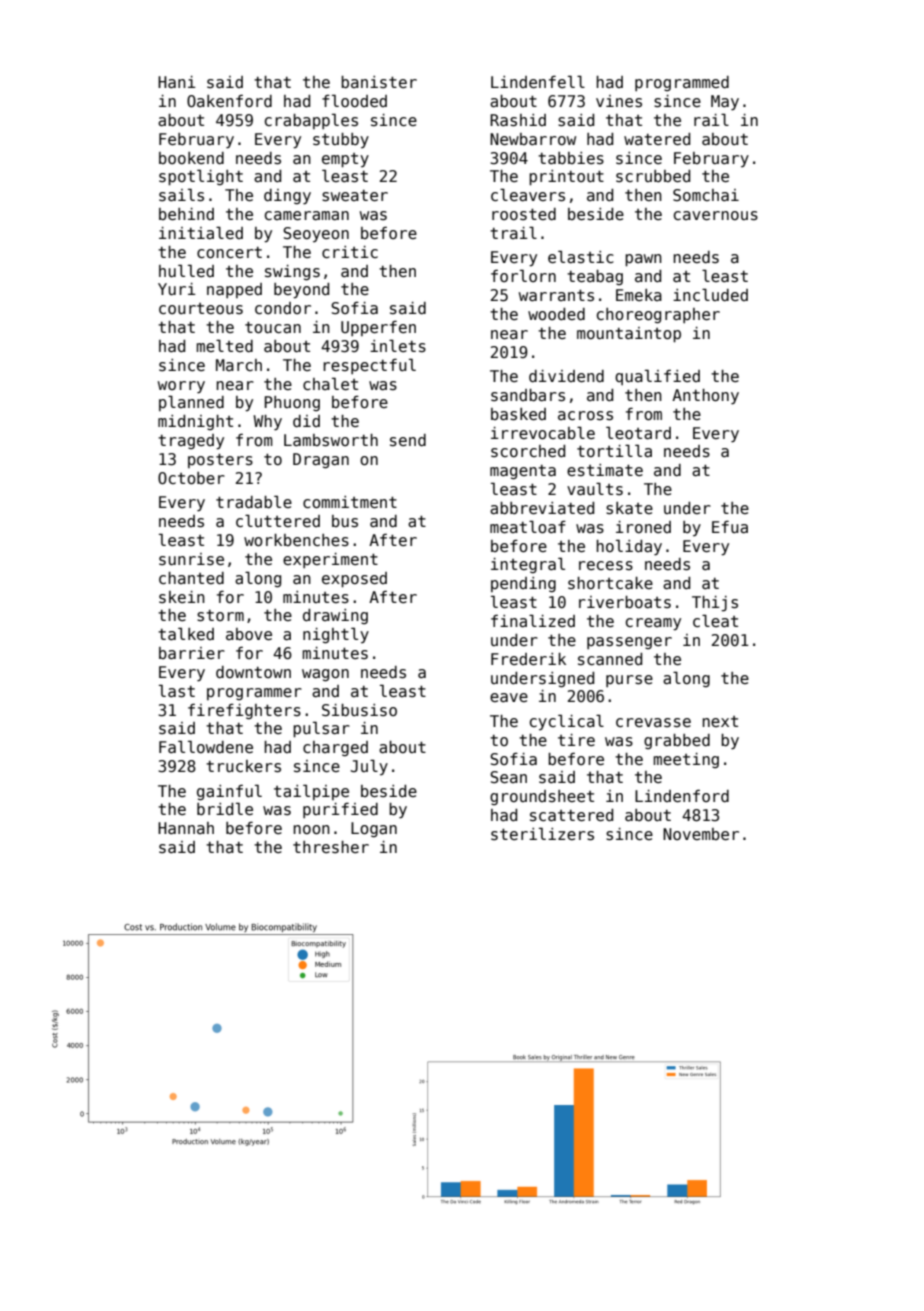 The height and width of the screenshot is (1311, 924). I want to click on cyclical, so click(567, 722).
